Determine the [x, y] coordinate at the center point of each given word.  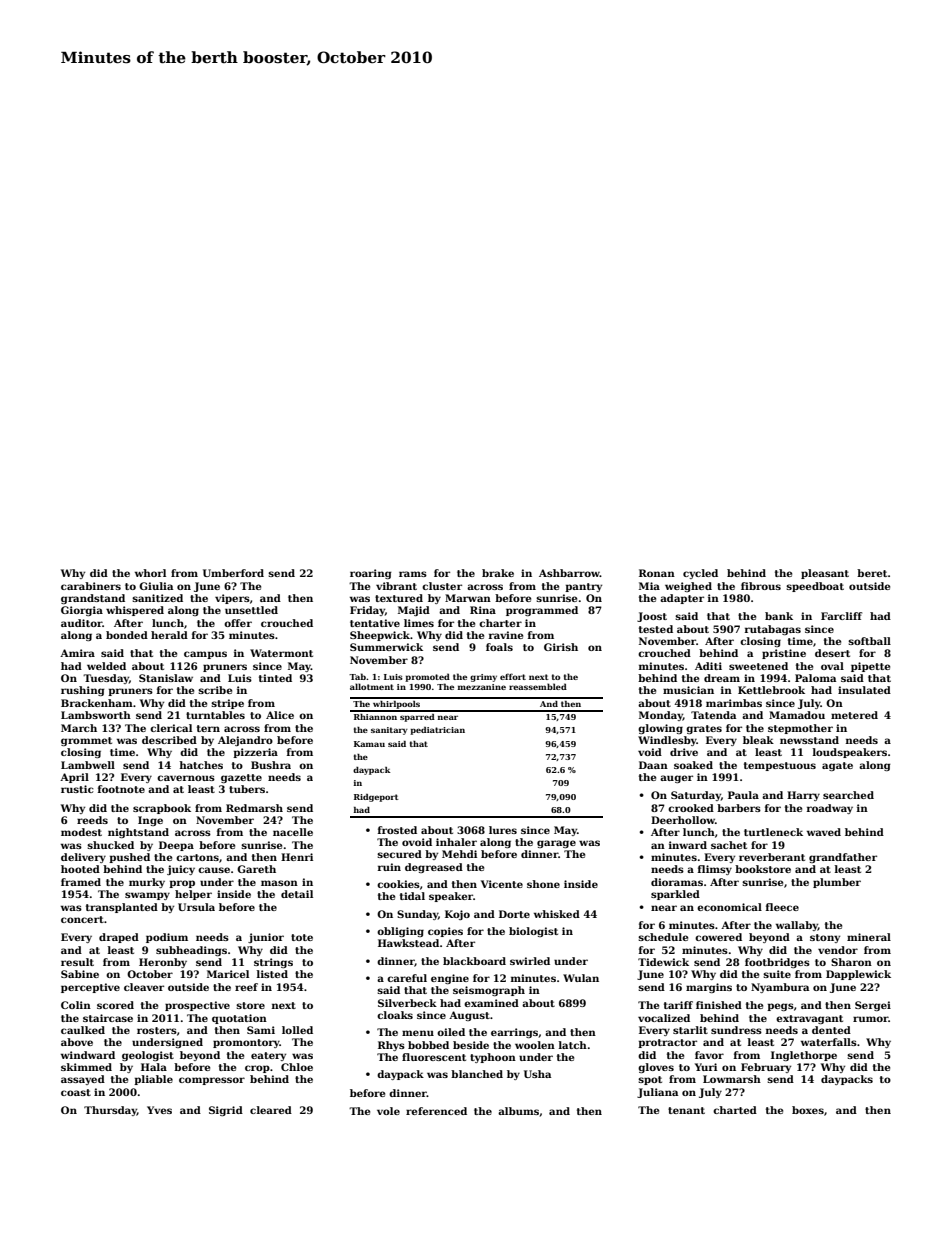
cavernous [186, 778]
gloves [656, 1068]
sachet [729, 845]
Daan [653, 765]
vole [388, 1111]
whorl [150, 573]
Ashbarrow [569, 573]
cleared [271, 1110]
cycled [700, 574]
